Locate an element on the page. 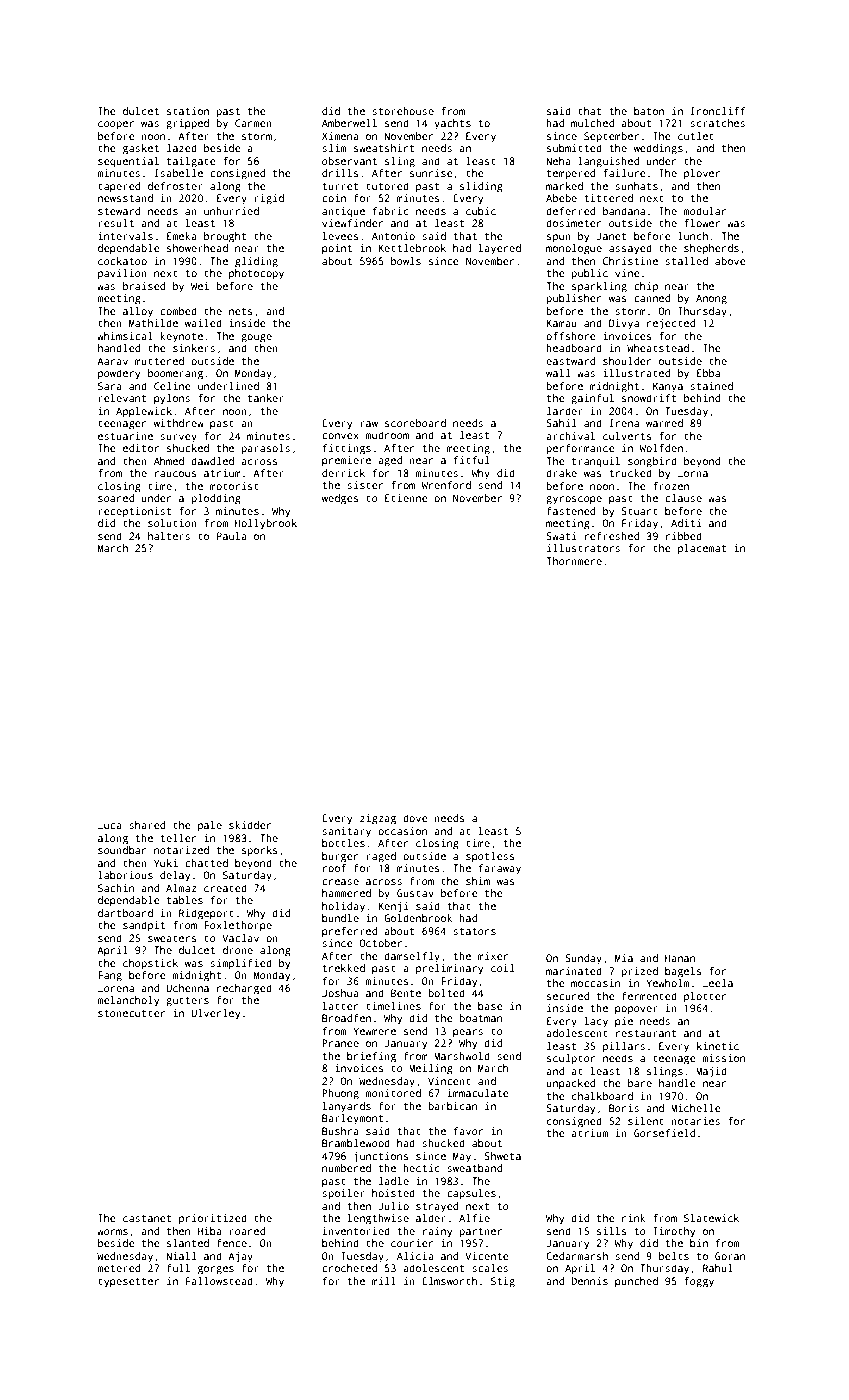  chalkboard is located at coordinates (602, 1096).
